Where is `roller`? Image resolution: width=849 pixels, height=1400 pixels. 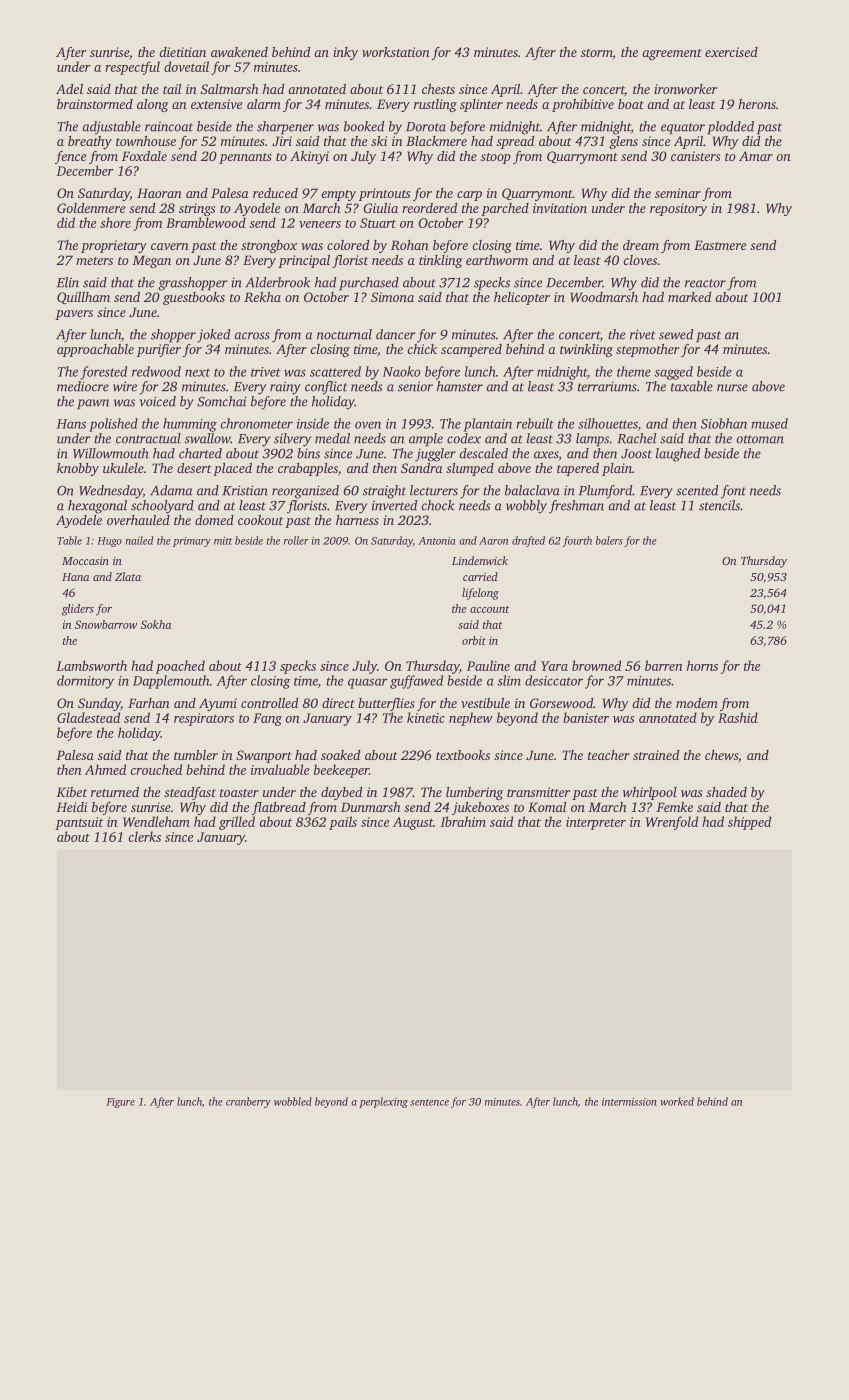 roller is located at coordinates (296, 540).
